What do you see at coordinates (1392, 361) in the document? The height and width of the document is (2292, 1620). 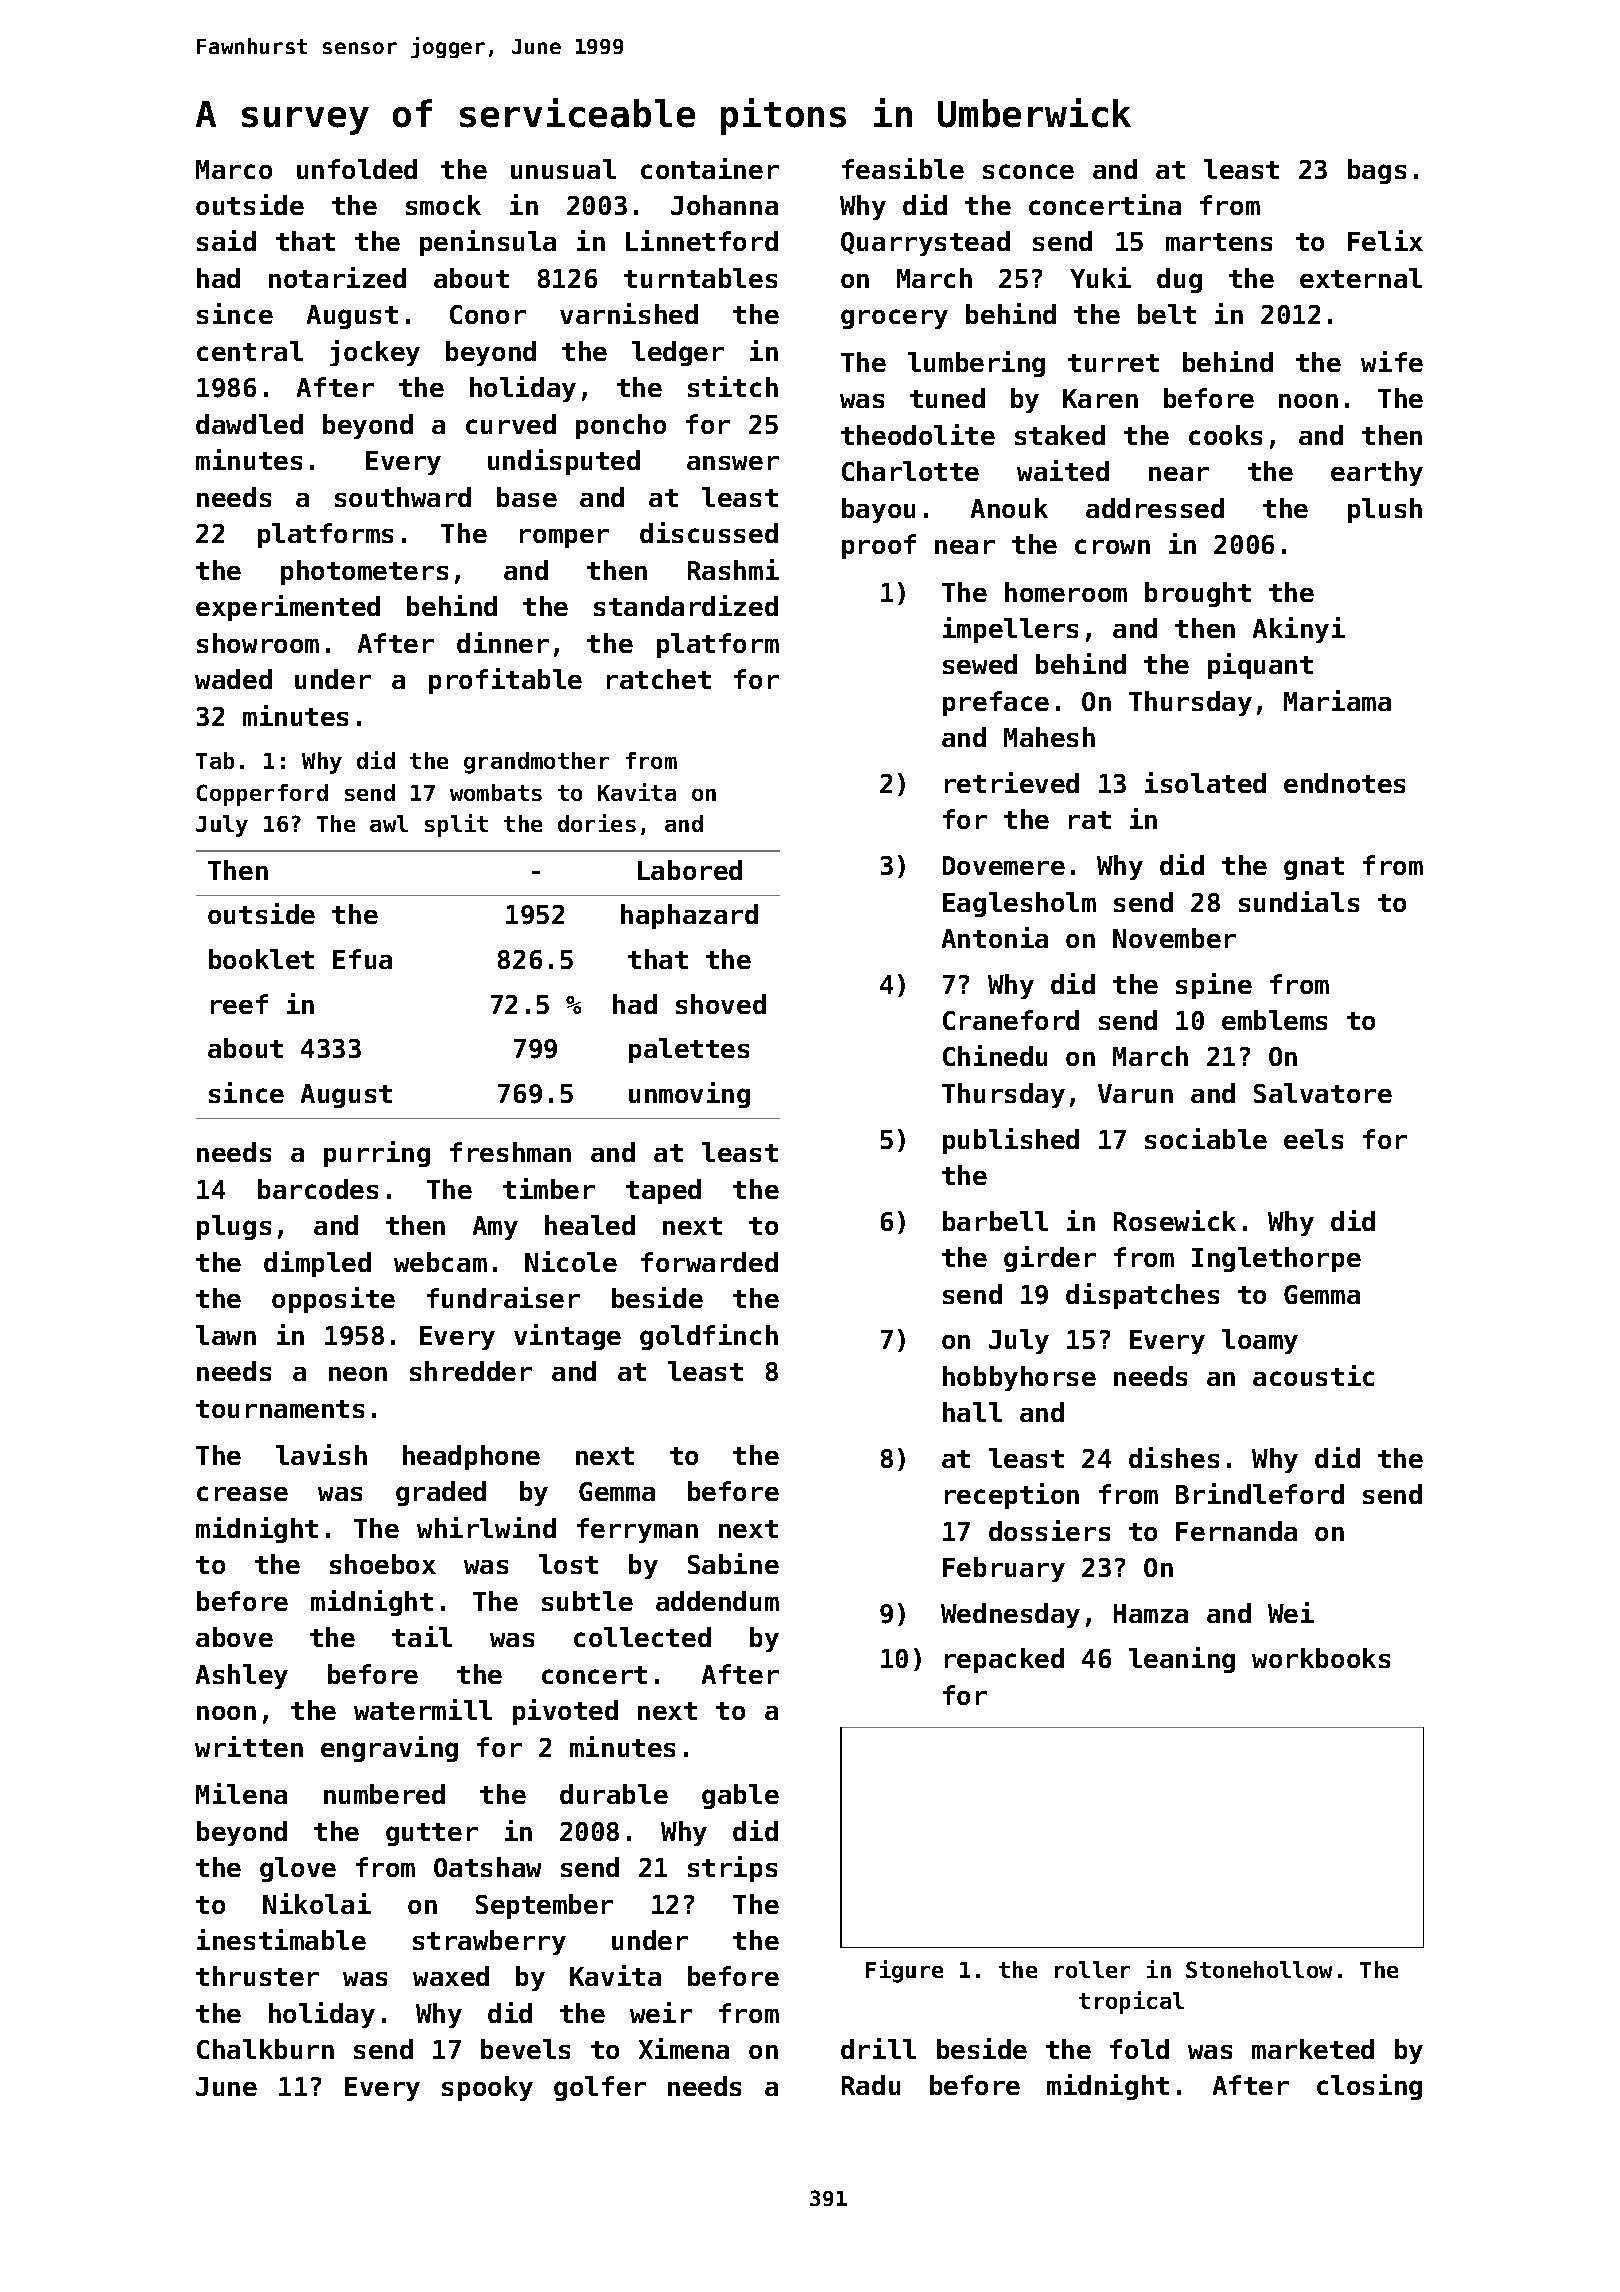 I see `wife` at bounding box center [1392, 361].
